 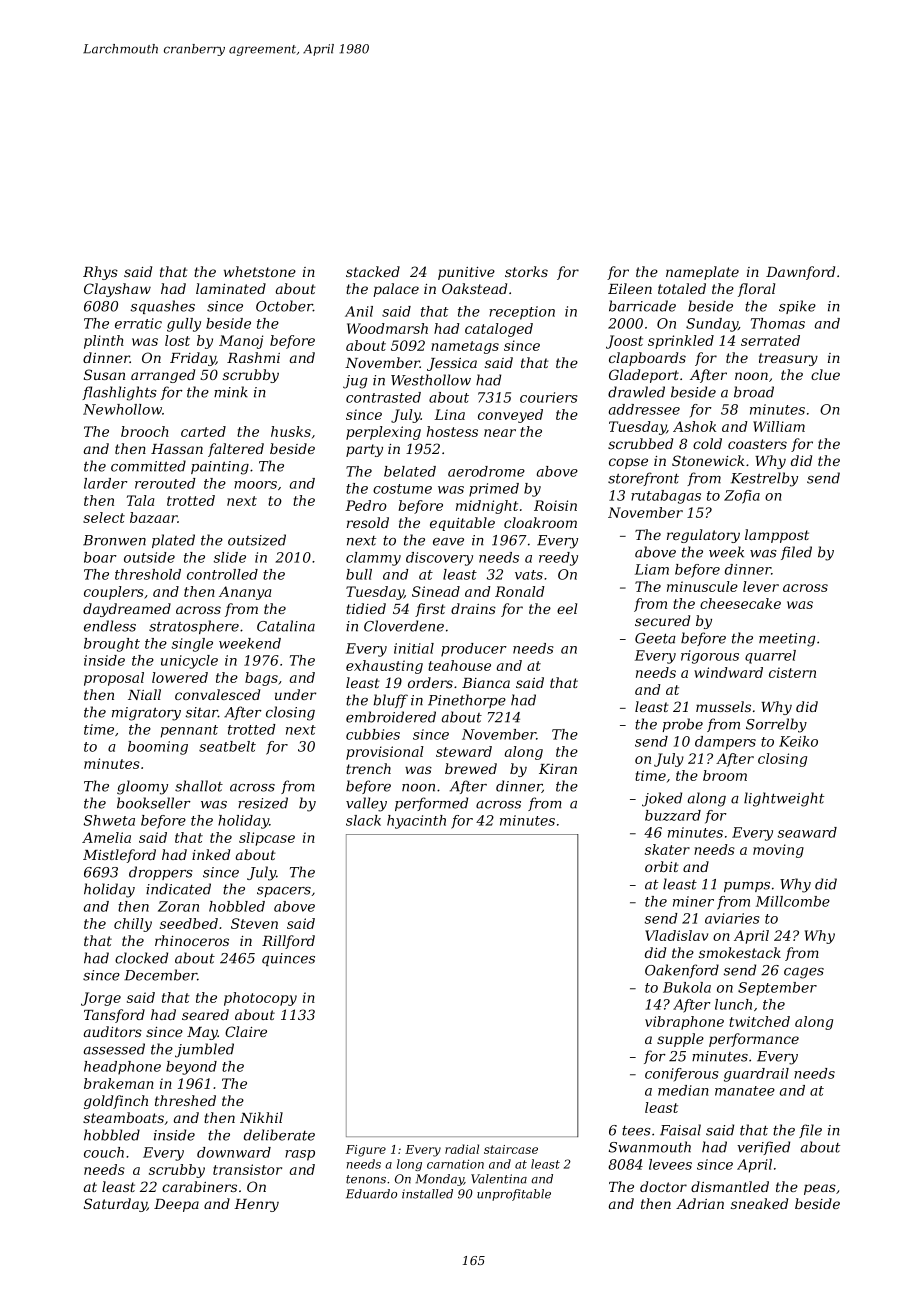 What do you see at coordinates (114, 1049) in the screenshot?
I see `assessed` at bounding box center [114, 1049].
